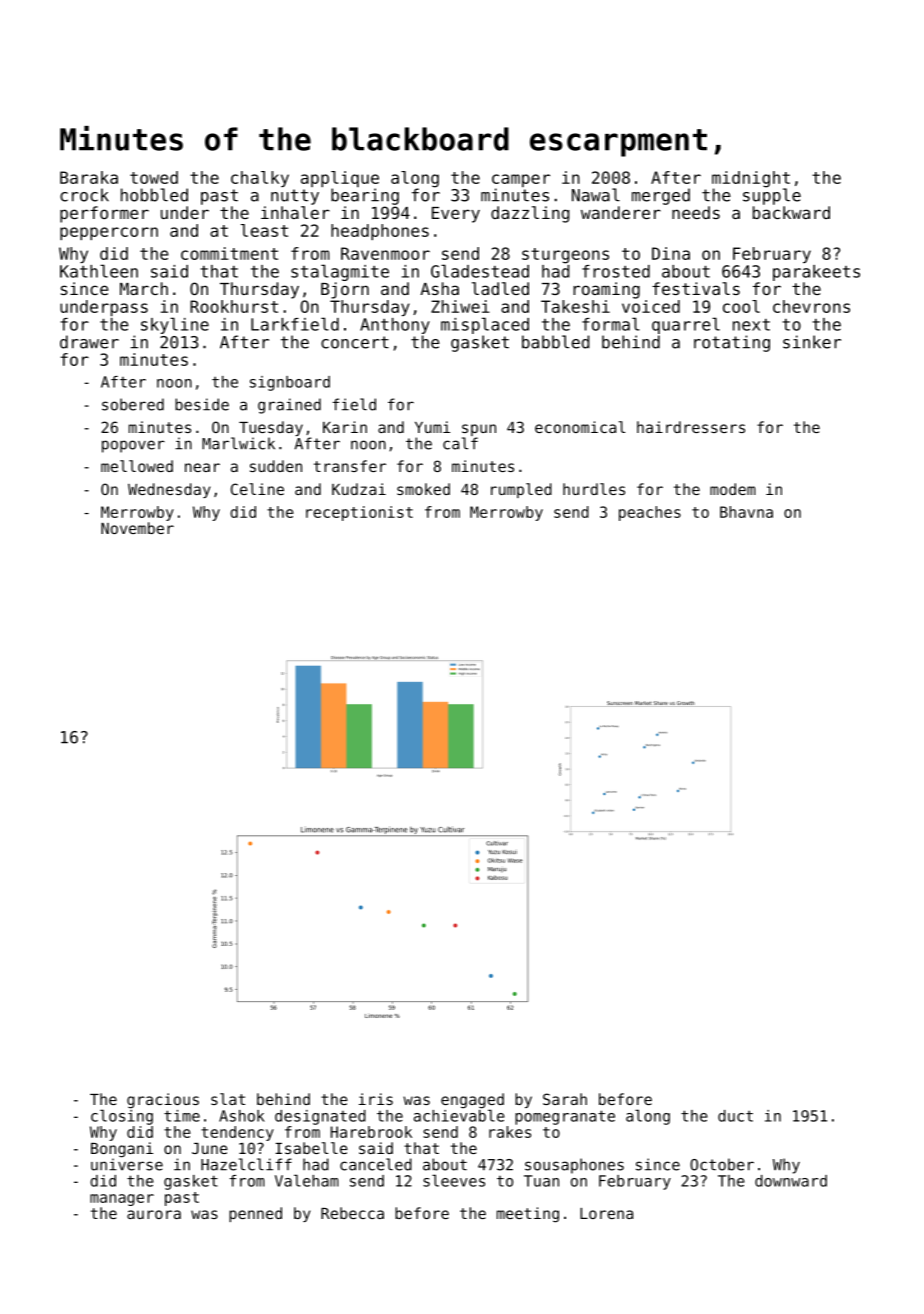 The height and width of the document is (1314, 924). I want to click on midnight, so click(751, 179).
